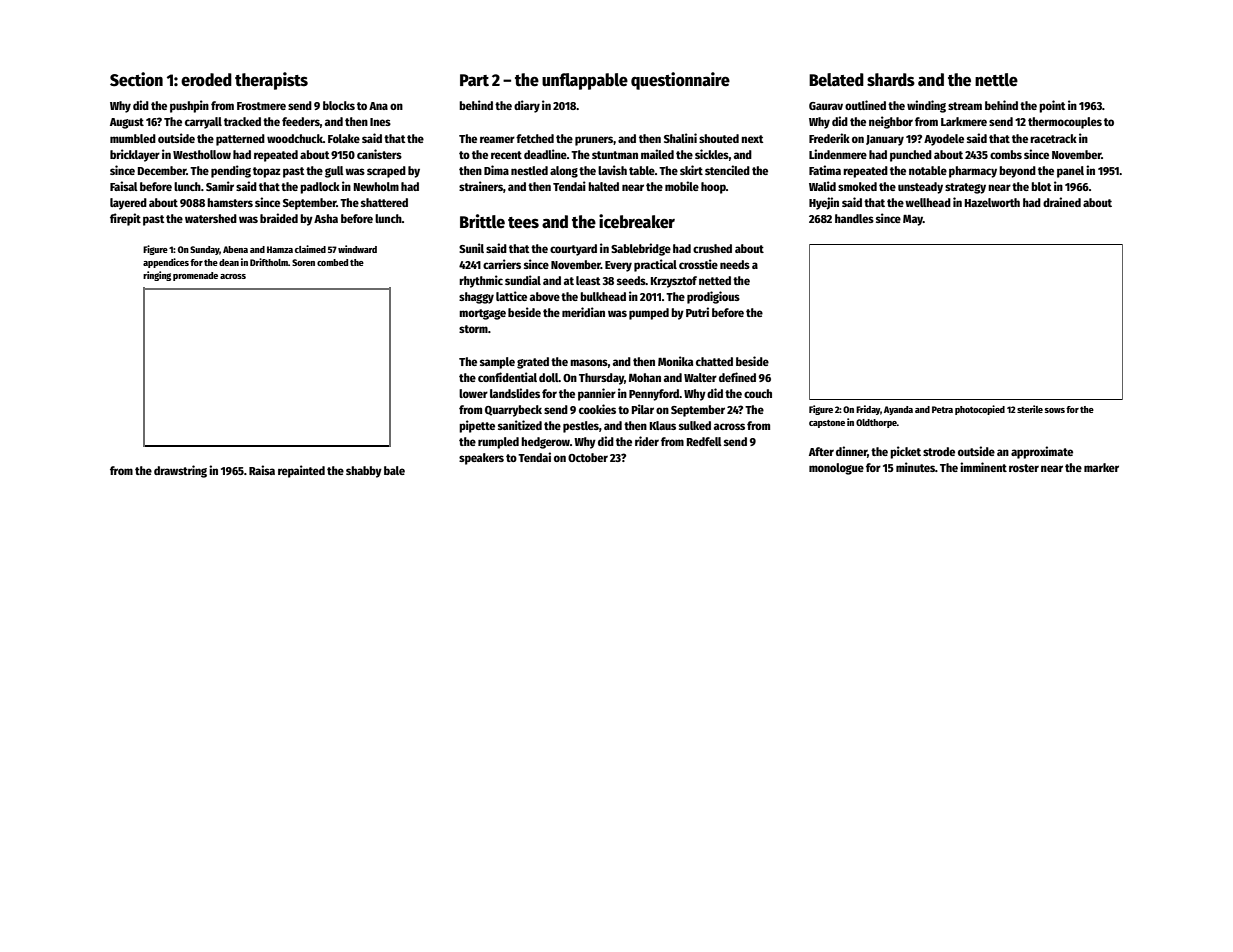  Describe the element at coordinates (195, 276) in the screenshot. I see `promenade` at that location.
